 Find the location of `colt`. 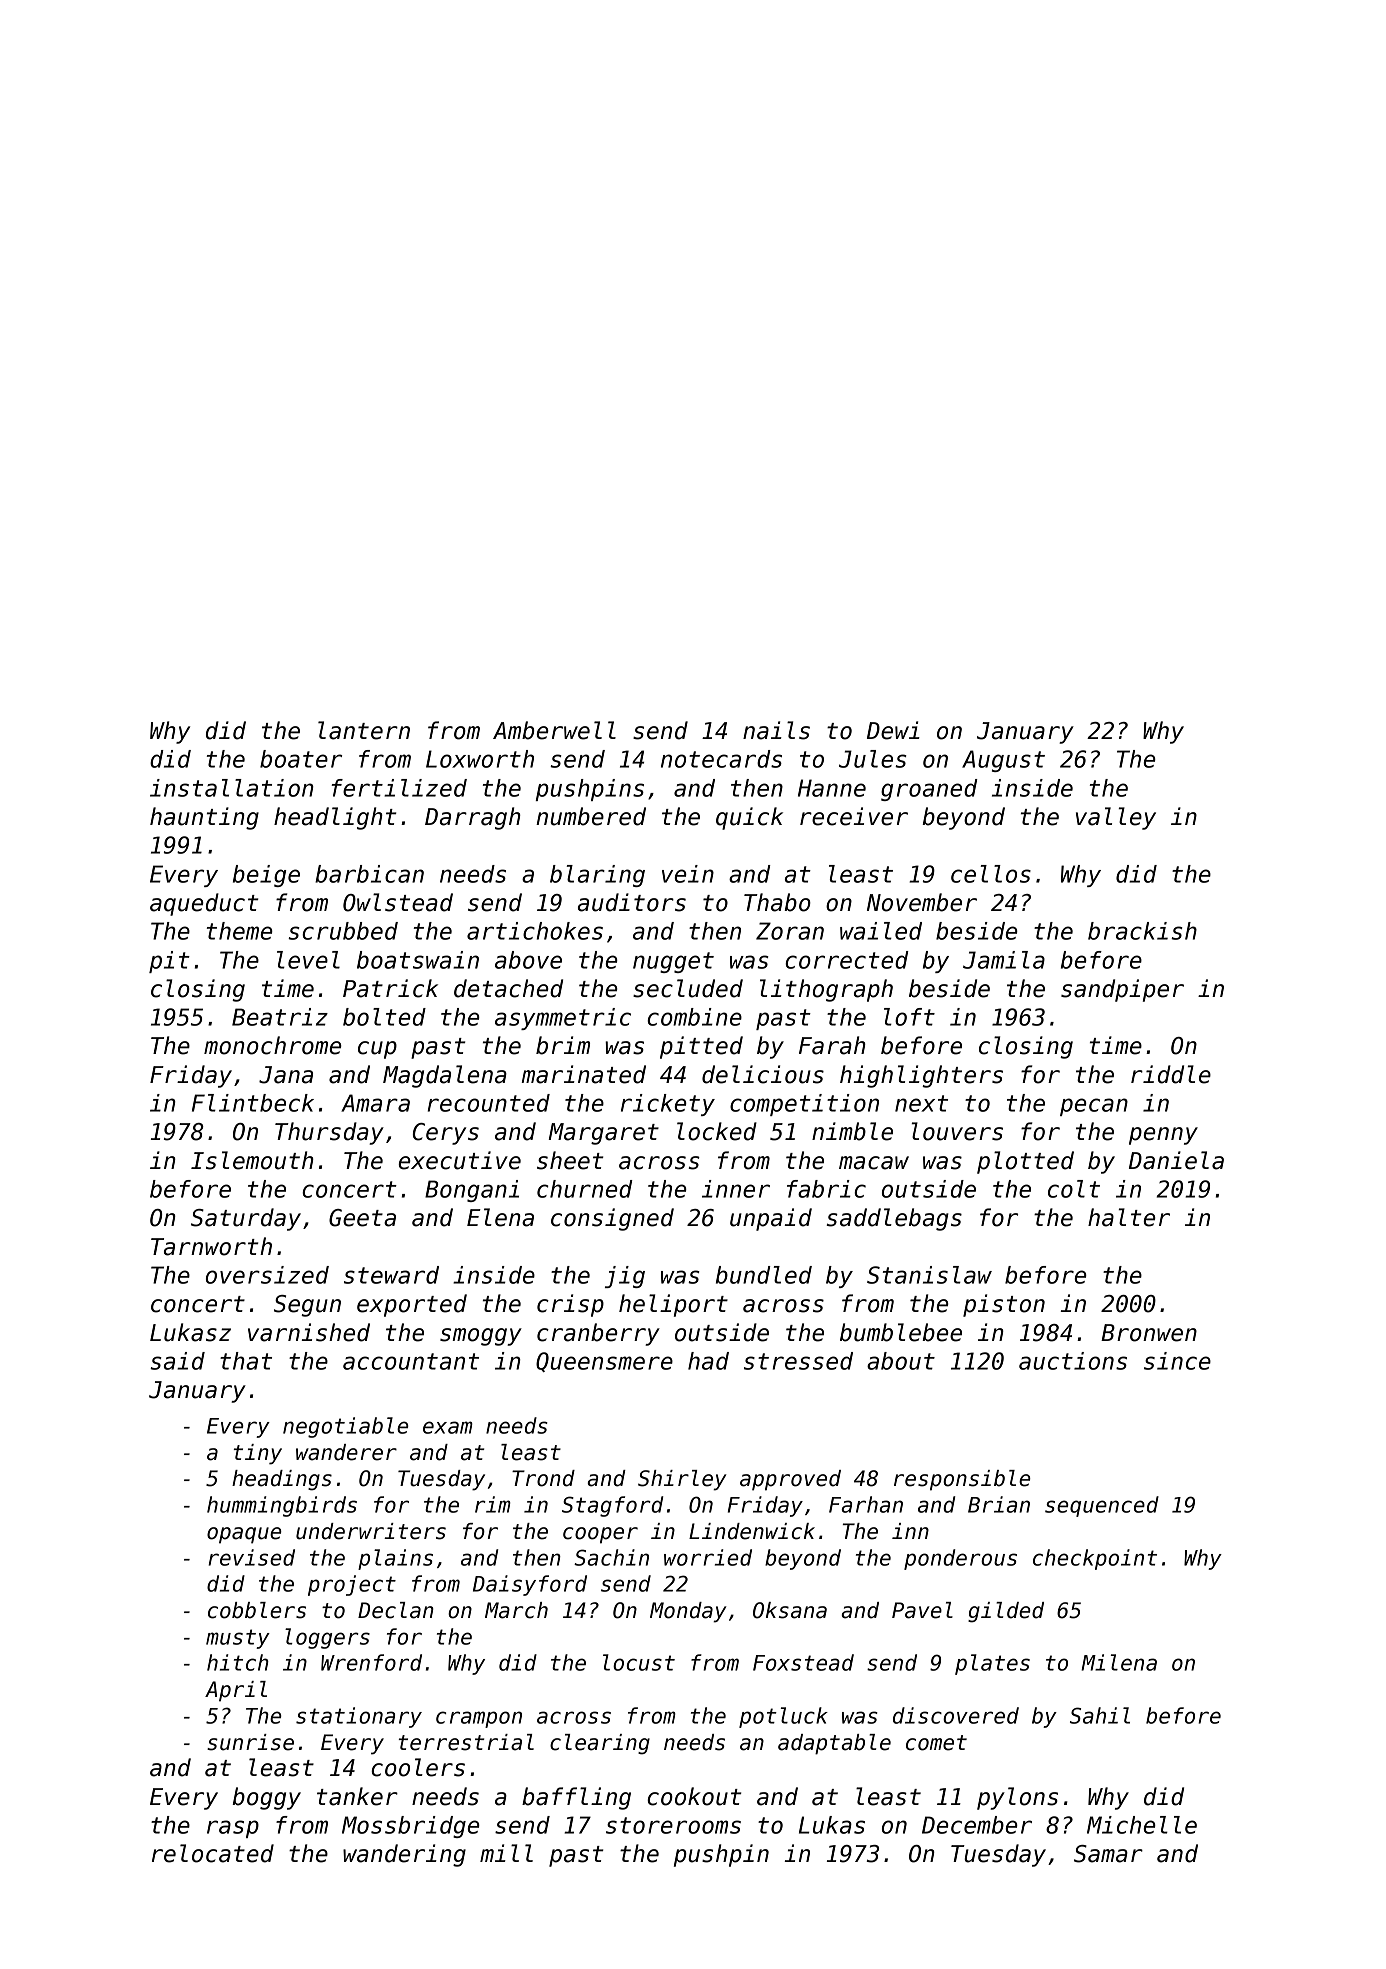

colt is located at coordinates (1074, 1189).
